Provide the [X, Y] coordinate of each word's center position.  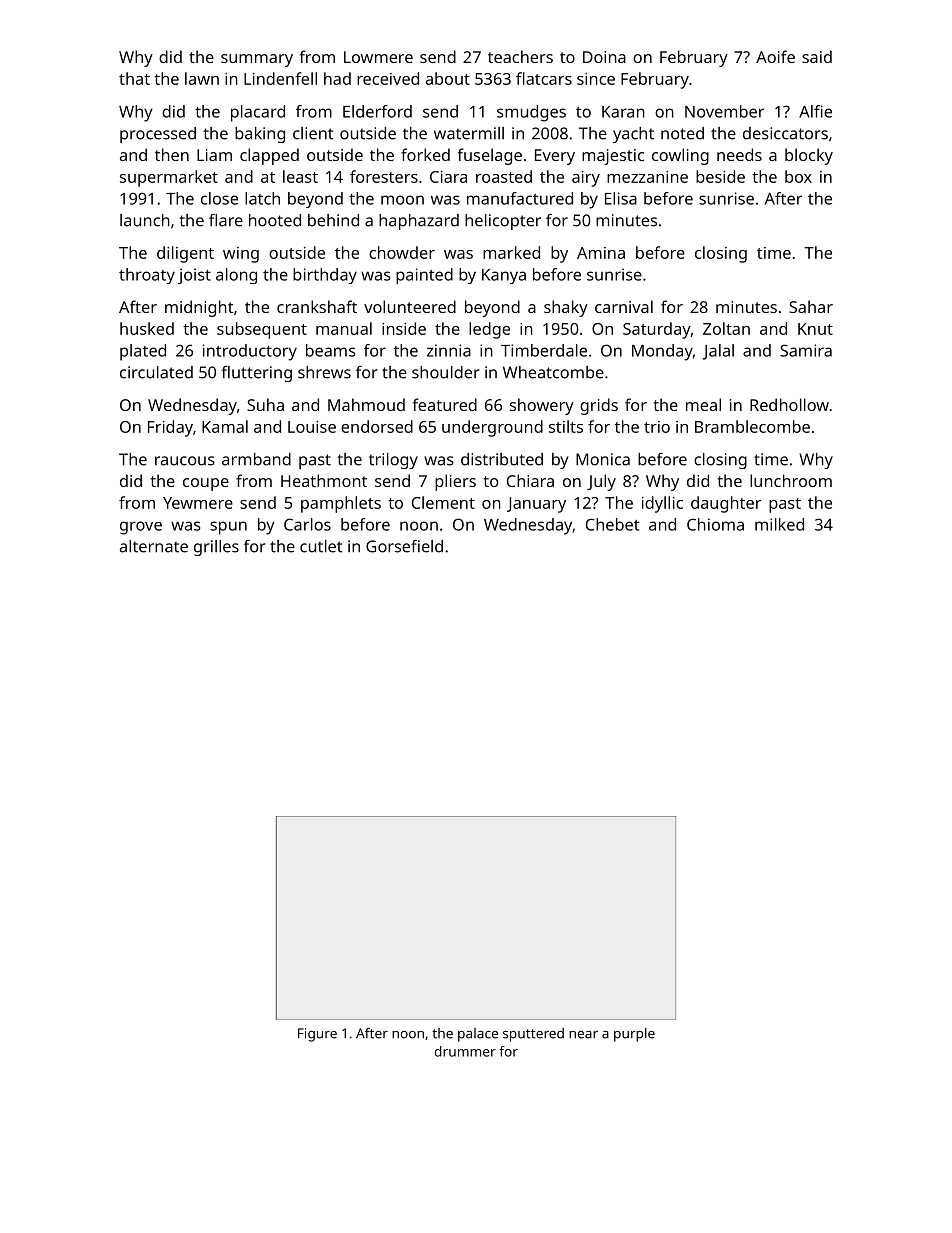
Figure [317, 1035]
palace [478, 1035]
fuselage [490, 156]
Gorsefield [404, 546]
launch [145, 220]
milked [779, 524]
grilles [216, 548]
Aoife [775, 56]
